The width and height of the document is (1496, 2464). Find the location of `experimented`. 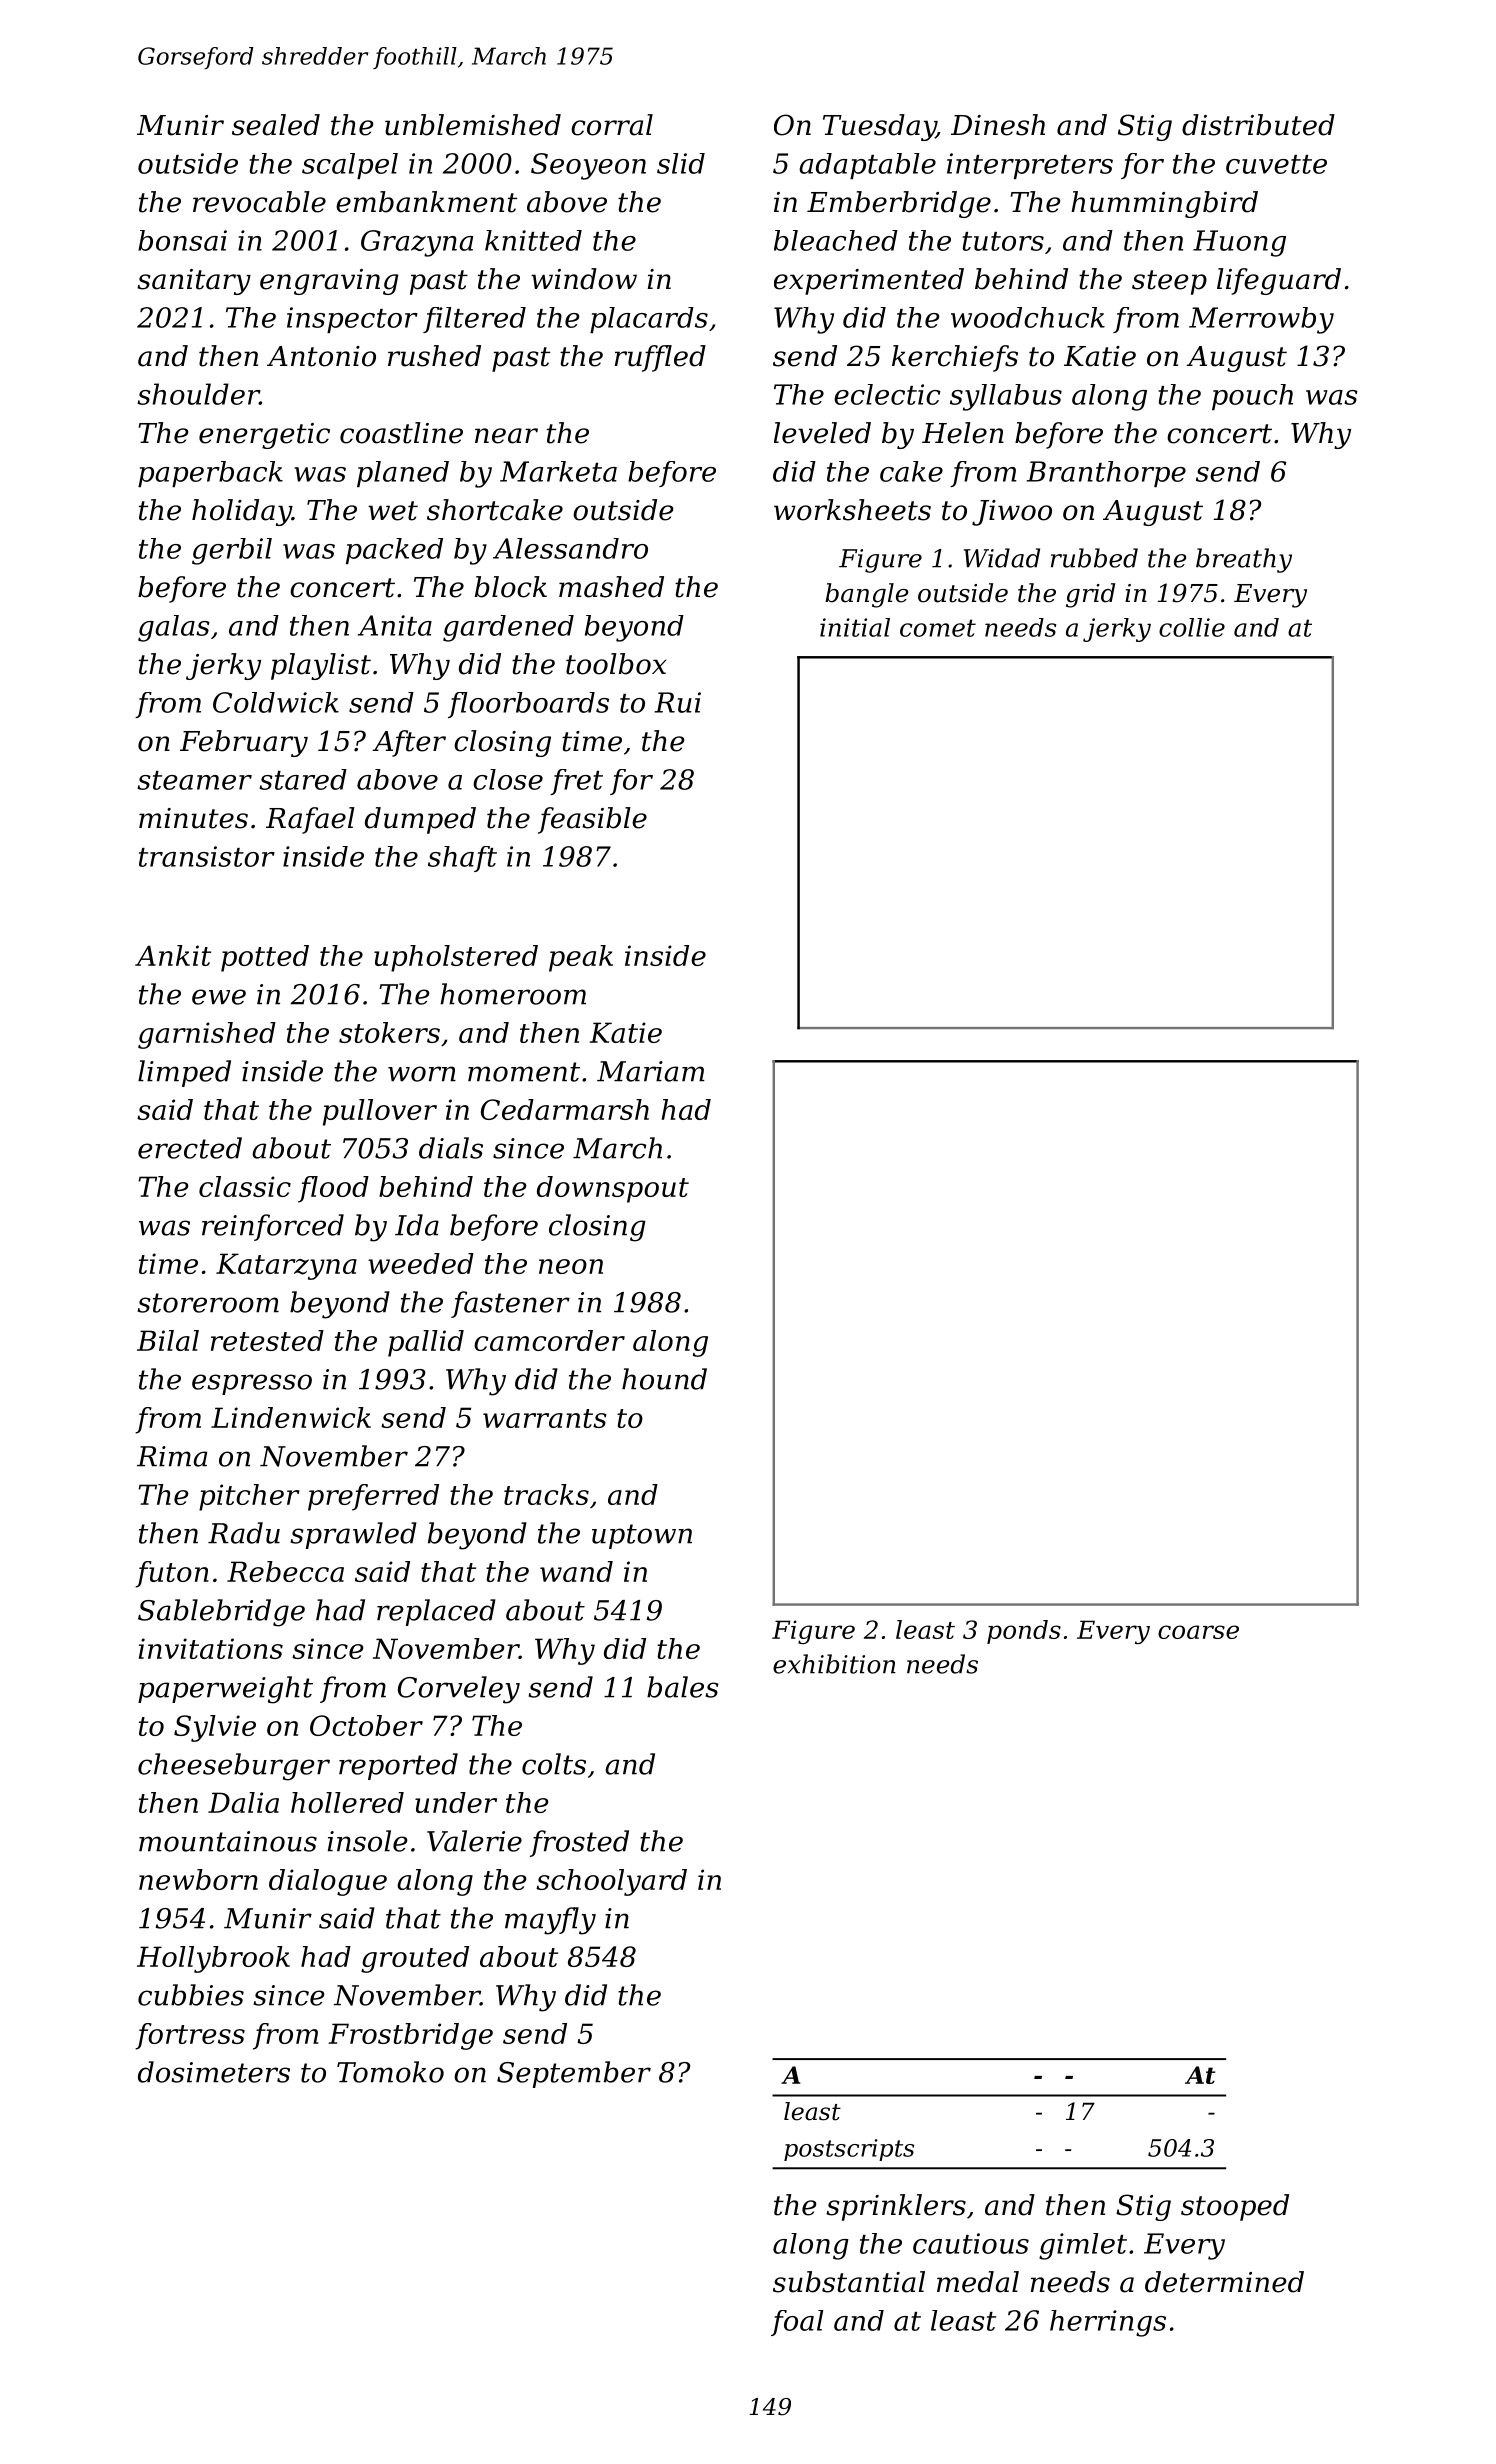

experimented is located at coordinates (869, 281).
